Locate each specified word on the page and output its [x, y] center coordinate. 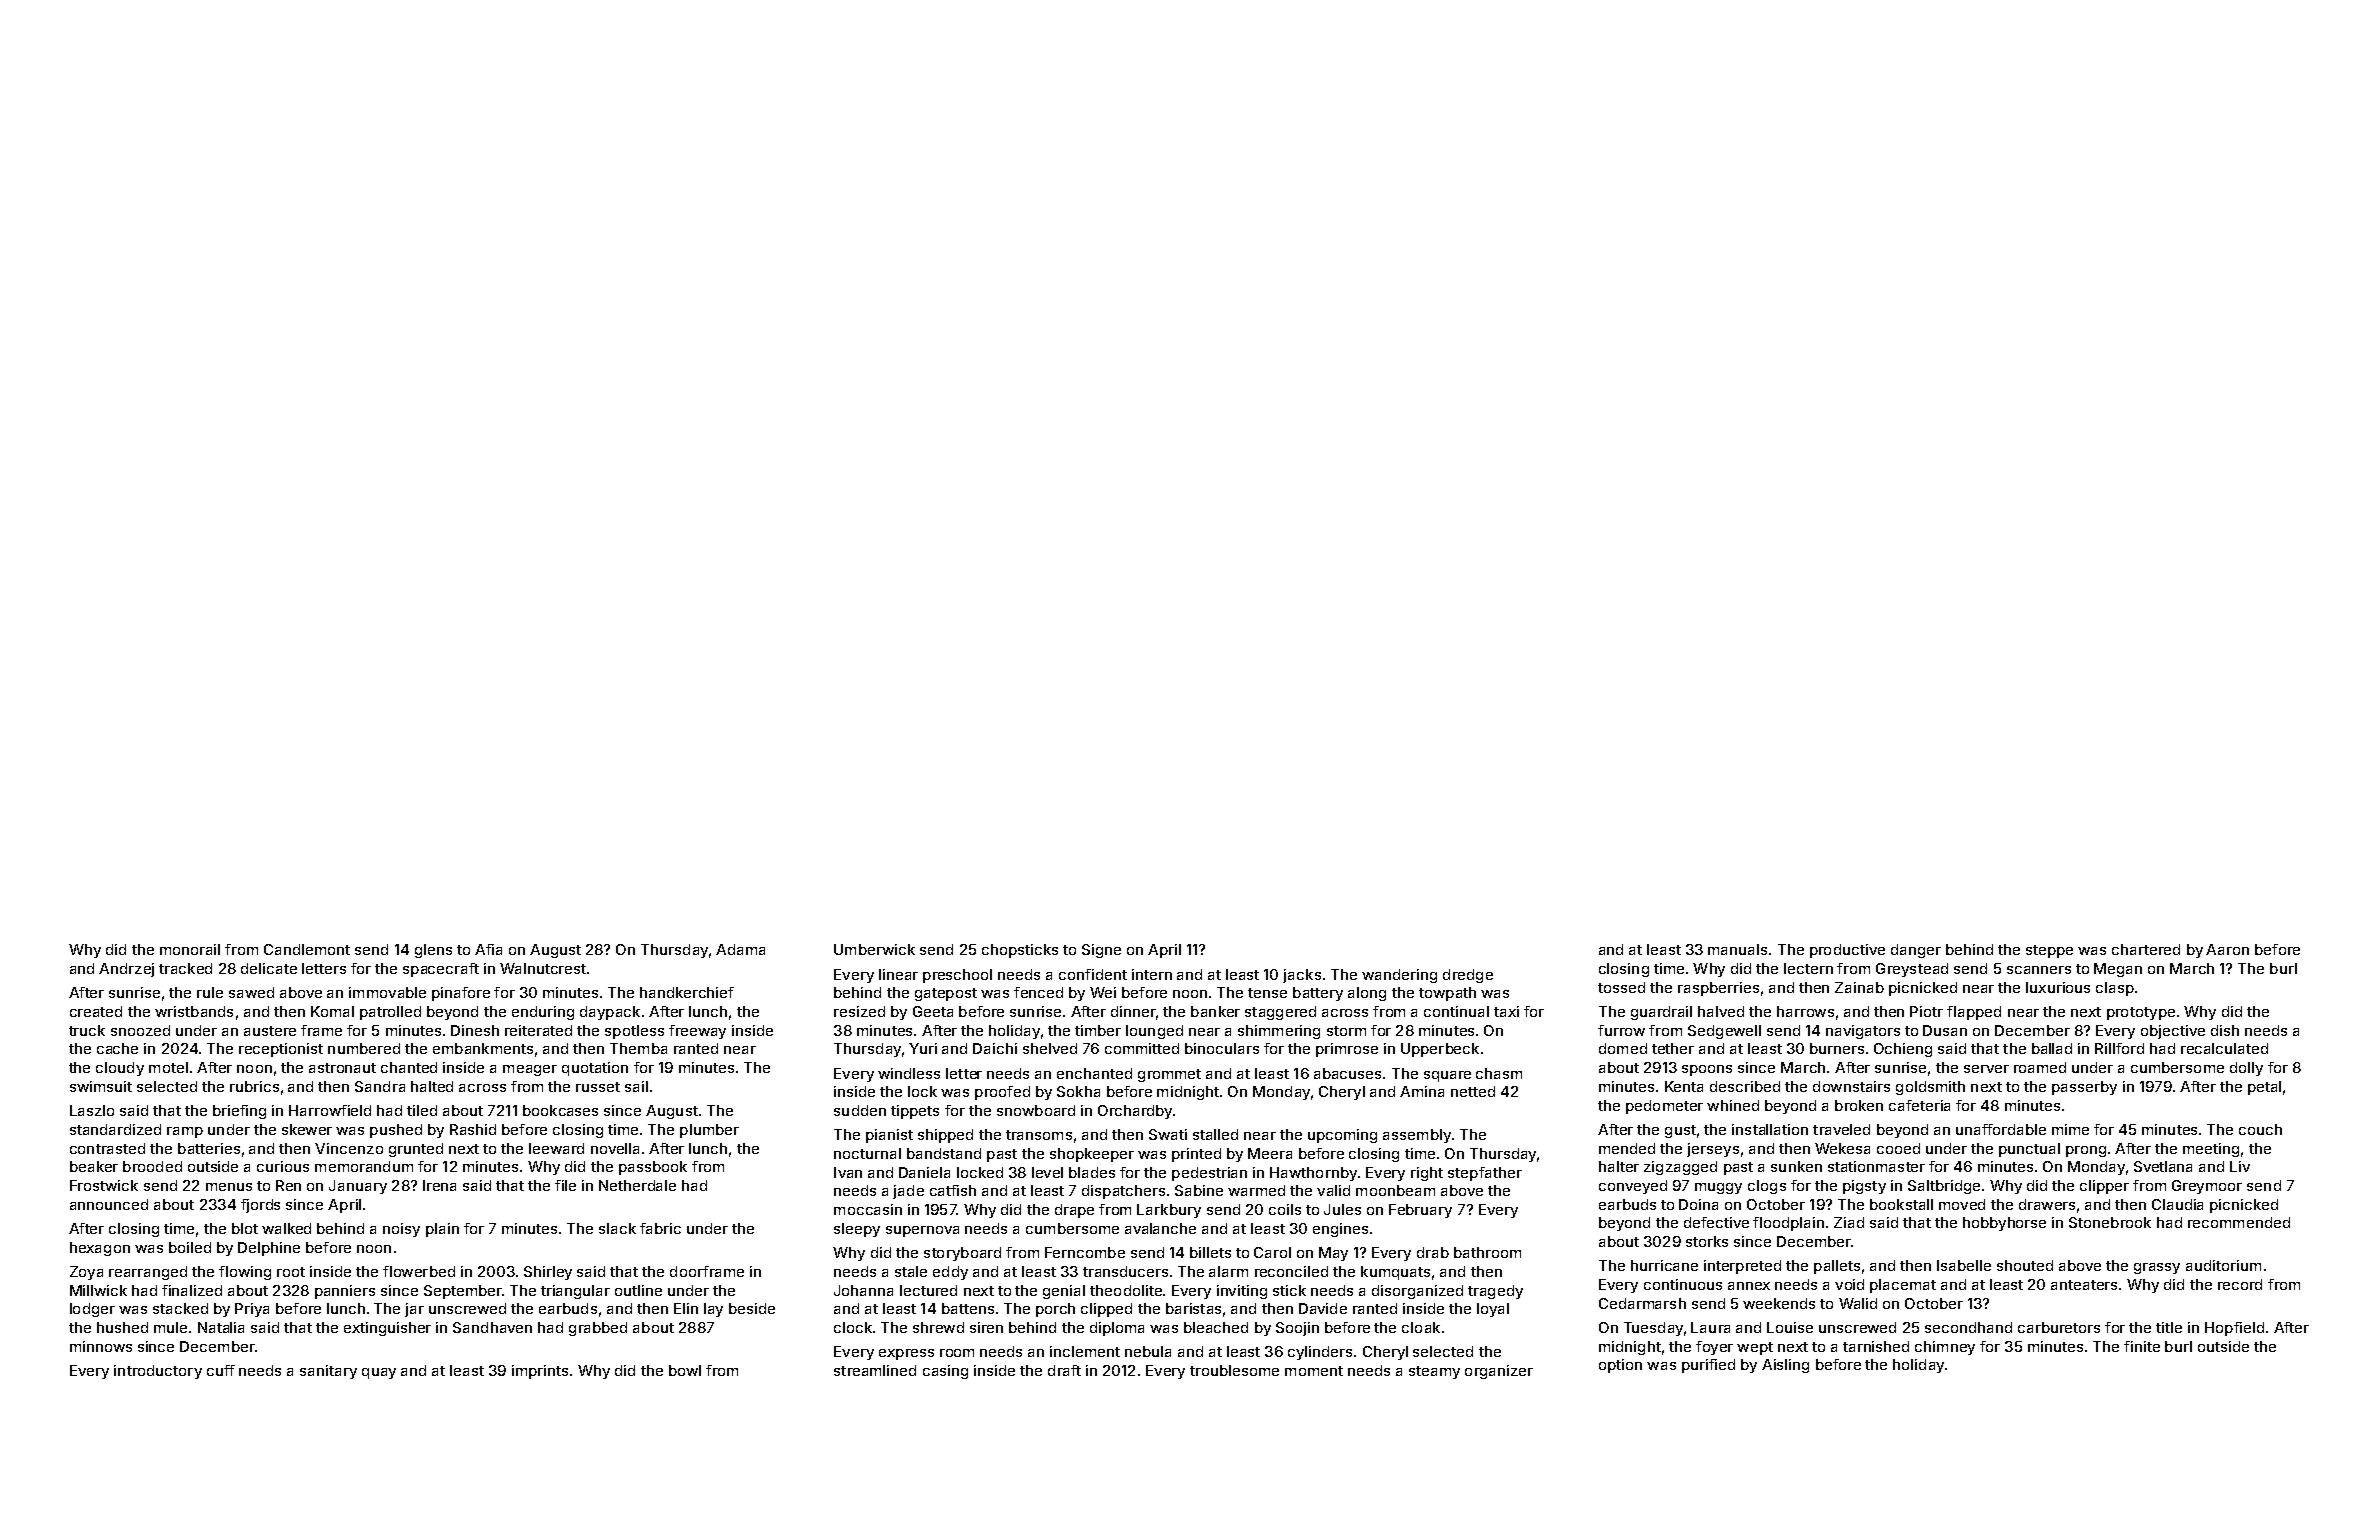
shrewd [938, 1327]
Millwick [98, 1290]
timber [1098, 1030]
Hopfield [2234, 1329]
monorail [190, 949]
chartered [2146, 949]
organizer [1499, 1372]
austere [270, 1031]
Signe [1101, 951]
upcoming [1342, 1136]
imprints [540, 1372]
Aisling [1785, 1366]
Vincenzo [349, 1148]
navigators [1863, 1032]
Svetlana [2163, 1166]
